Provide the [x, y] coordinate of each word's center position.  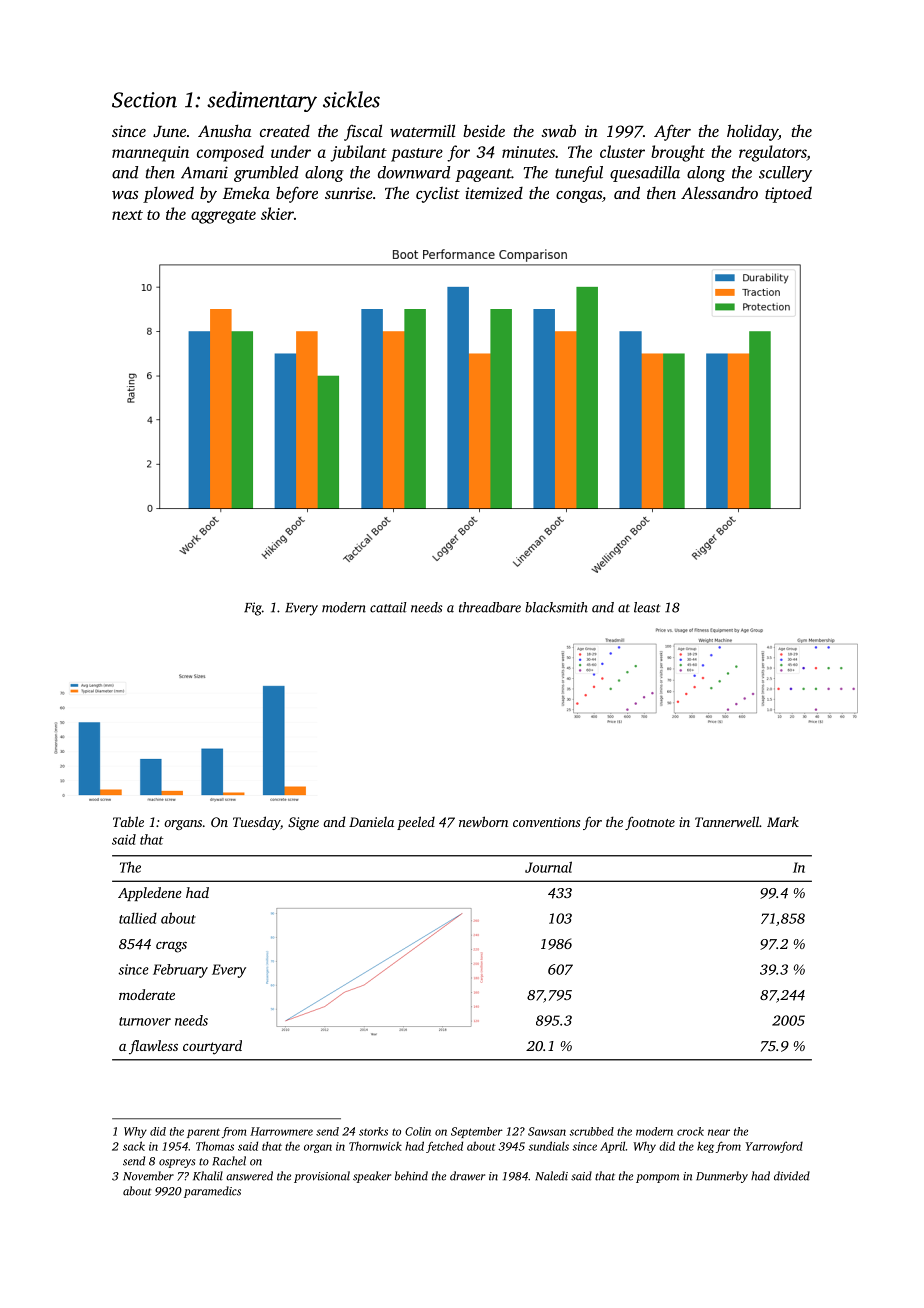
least [647, 607]
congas [579, 197]
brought [678, 153]
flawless [153, 1047]
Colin [418, 1131]
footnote [650, 823]
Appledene [150, 894]
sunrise [349, 193]
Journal [548, 867]
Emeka [246, 193]
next [127, 215]
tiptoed [788, 195]
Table [128, 821]
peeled [416, 823]
